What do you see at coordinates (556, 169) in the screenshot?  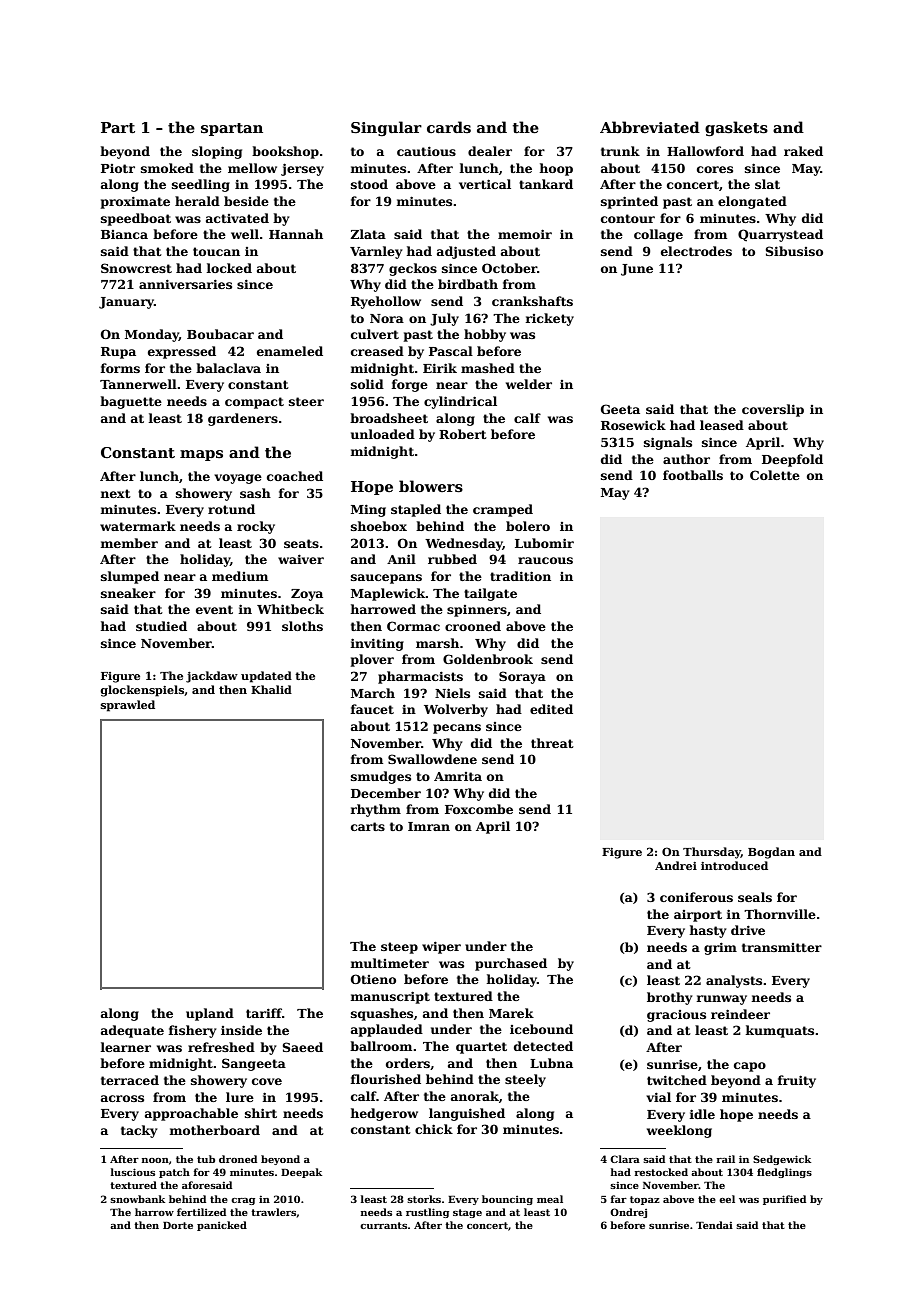 I see `hoop` at bounding box center [556, 169].
